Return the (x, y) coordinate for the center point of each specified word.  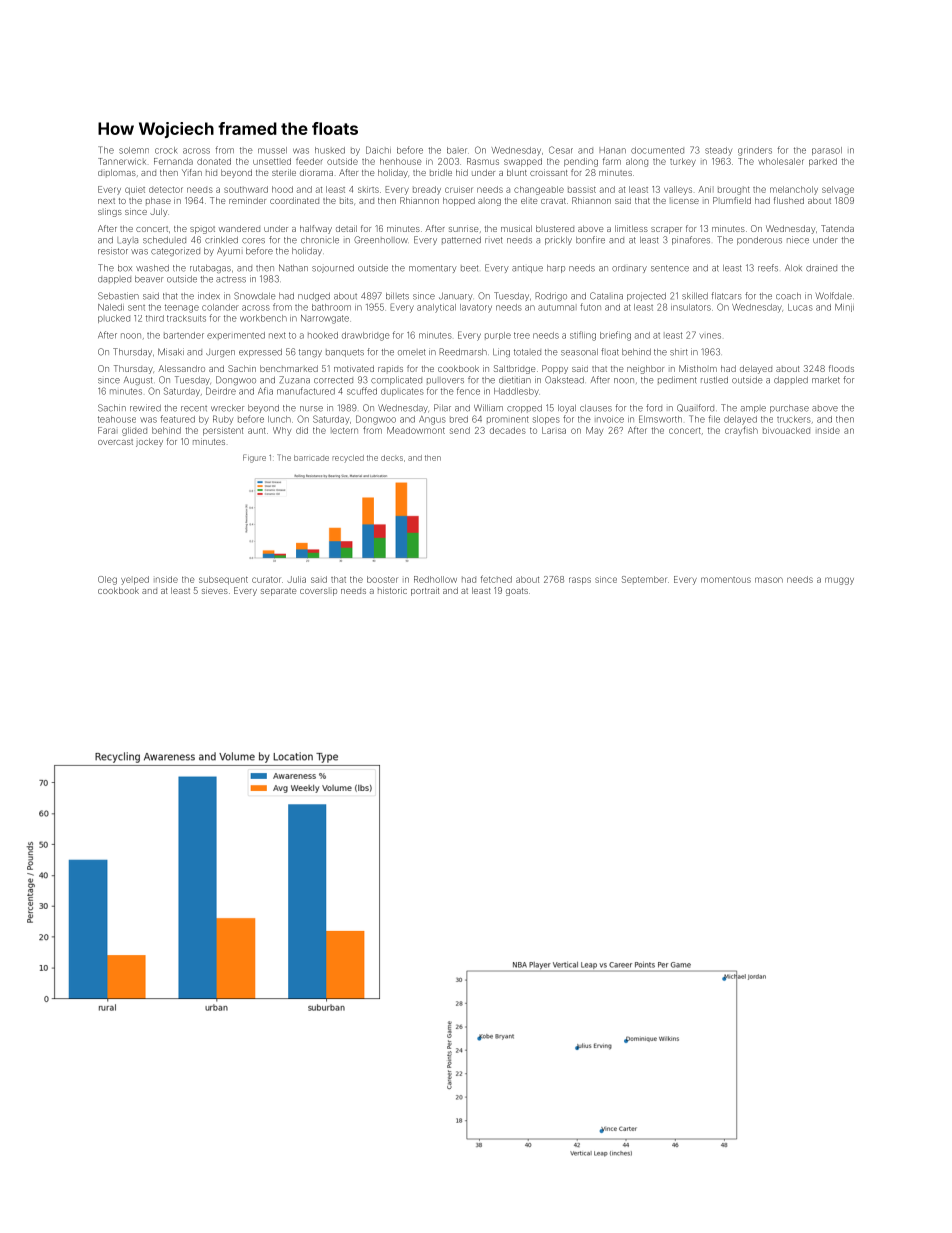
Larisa (554, 430)
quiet (135, 190)
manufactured (306, 391)
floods (841, 368)
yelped (135, 580)
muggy (839, 581)
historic (392, 590)
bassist (582, 189)
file (714, 419)
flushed (789, 200)
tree (522, 335)
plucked (114, 319)
